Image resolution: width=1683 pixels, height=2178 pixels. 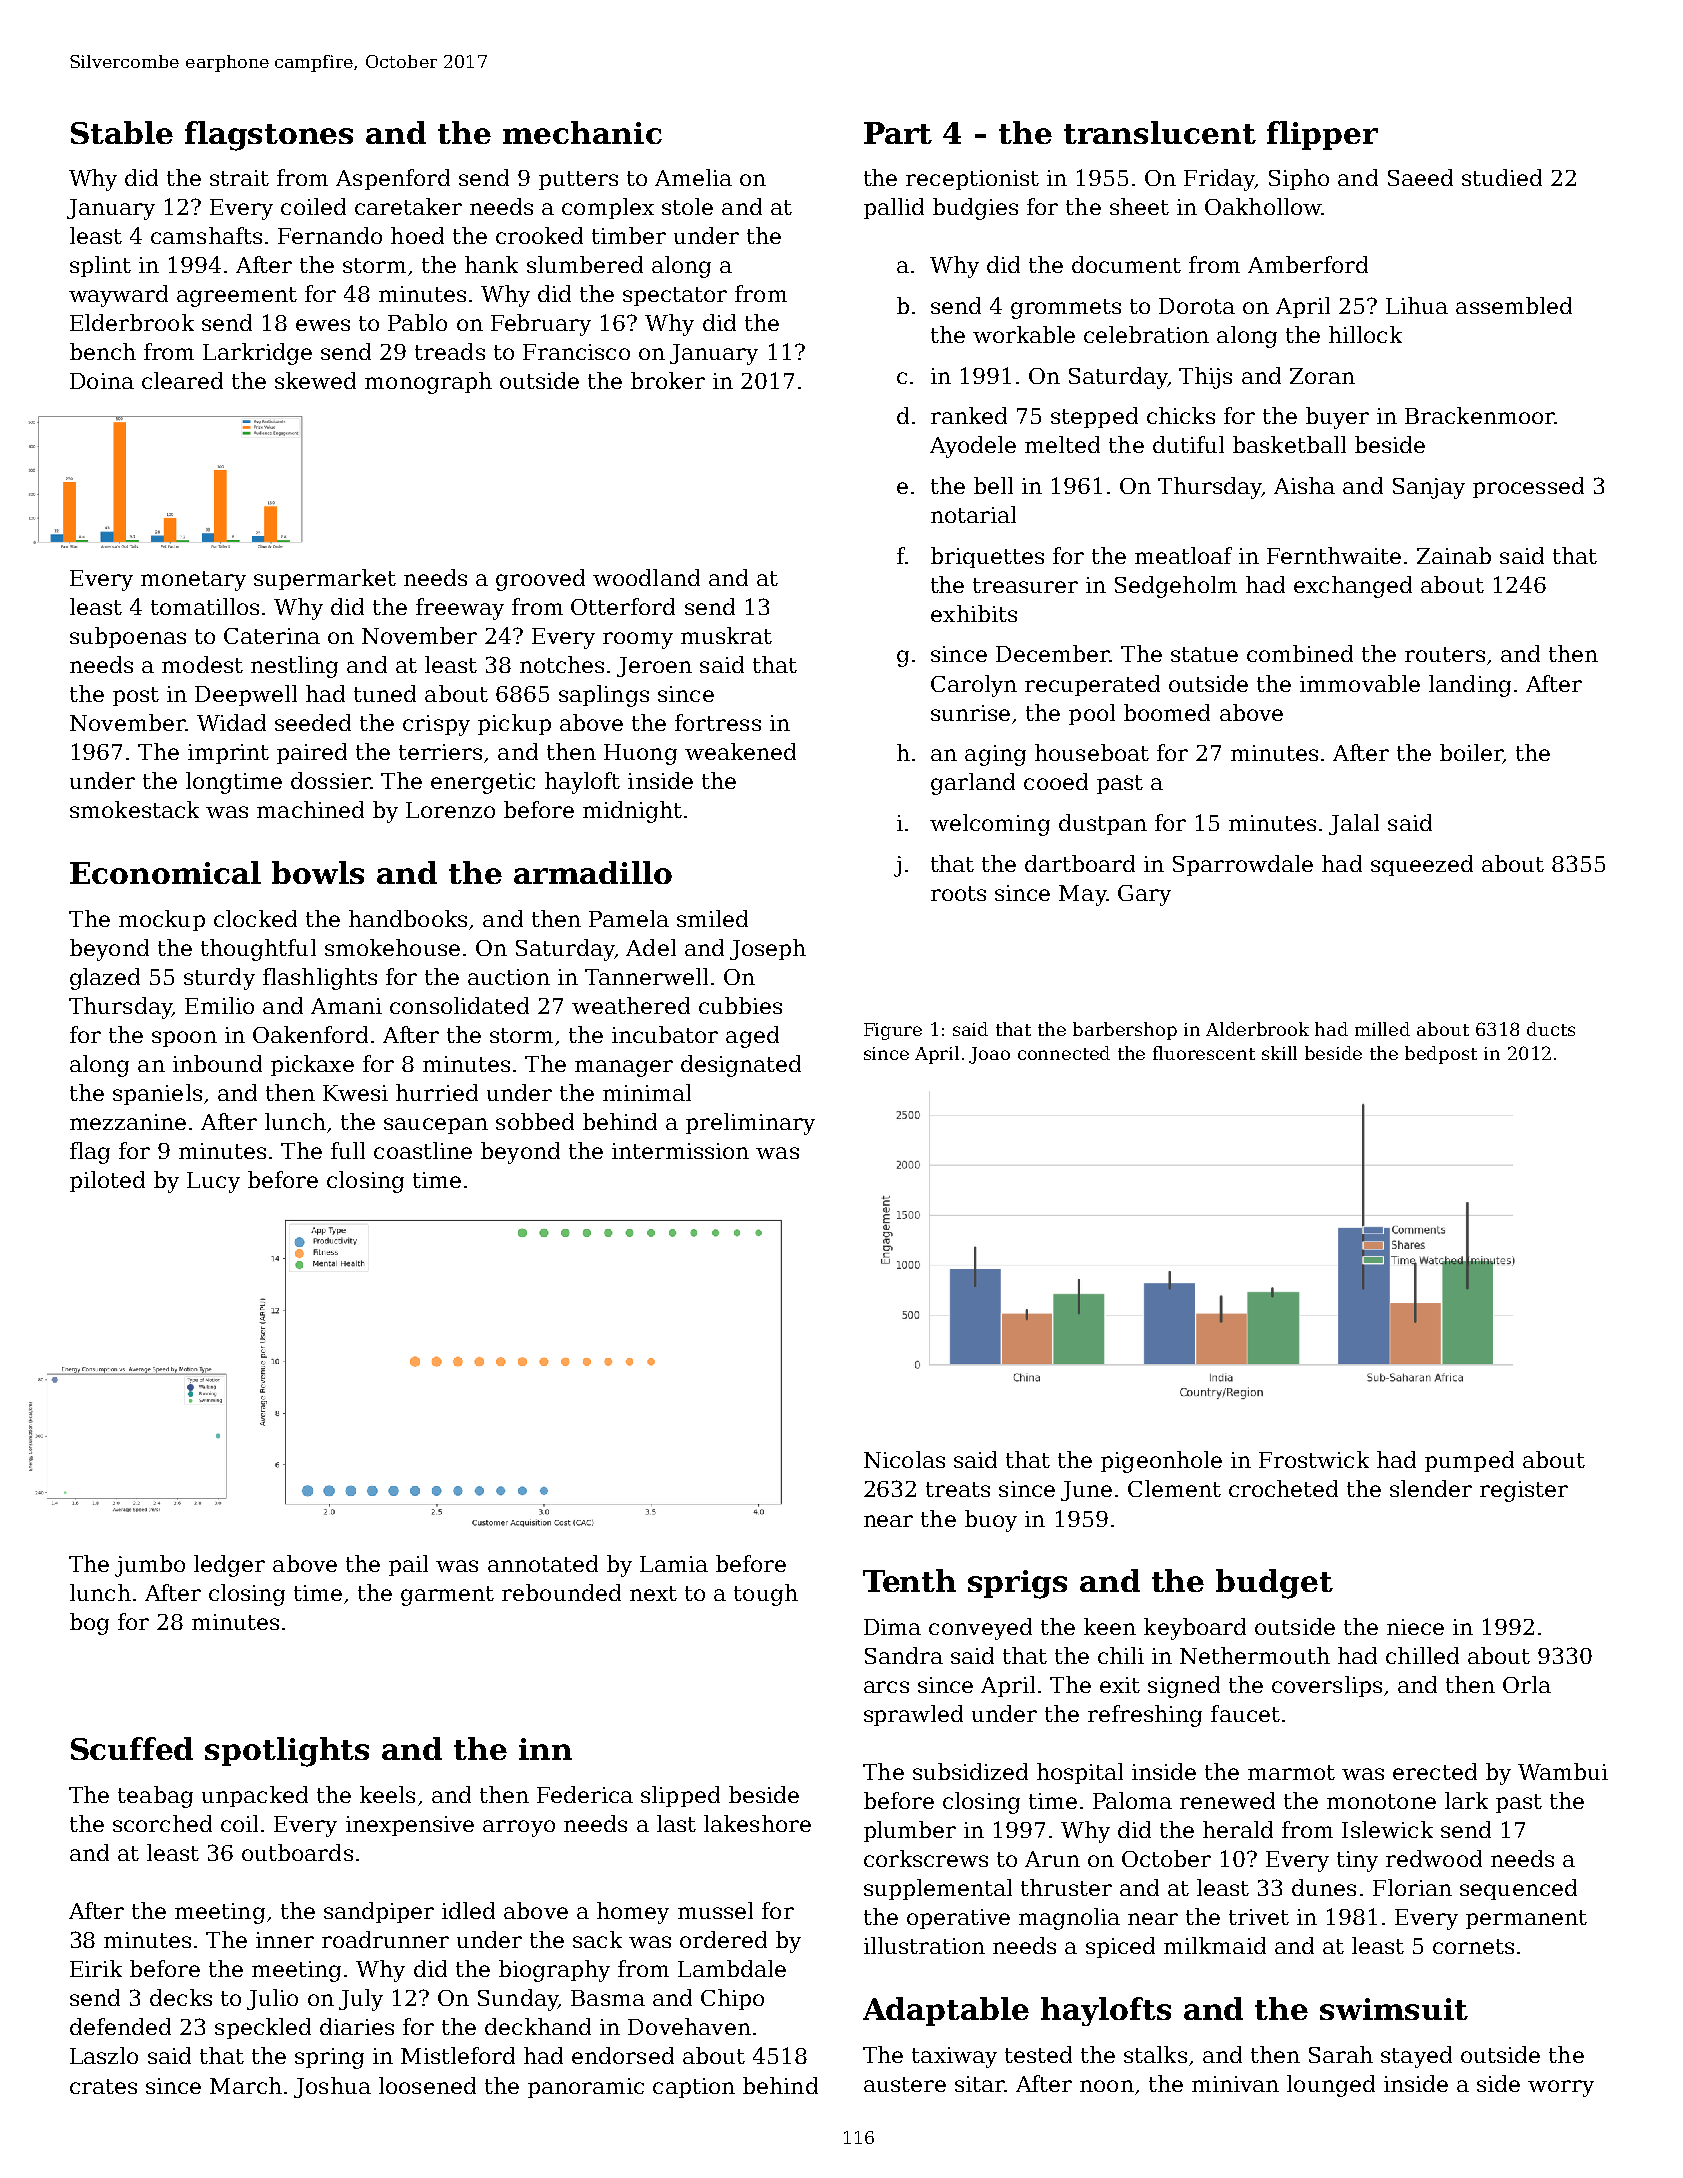 I want to click on roots, so click(x=958, y=893).
